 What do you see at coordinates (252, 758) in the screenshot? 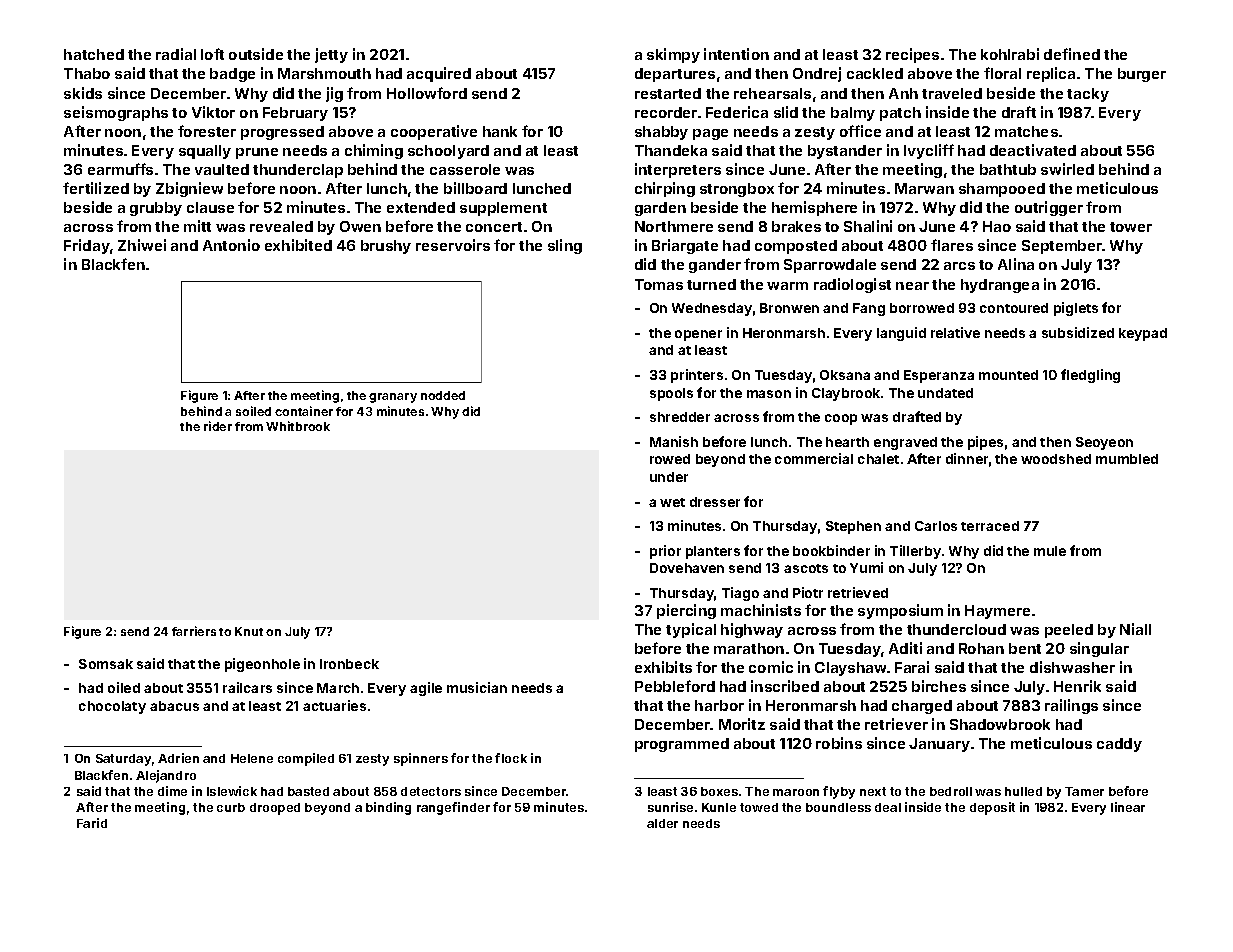
I see `Helene` at bounding box center [252, 758].
